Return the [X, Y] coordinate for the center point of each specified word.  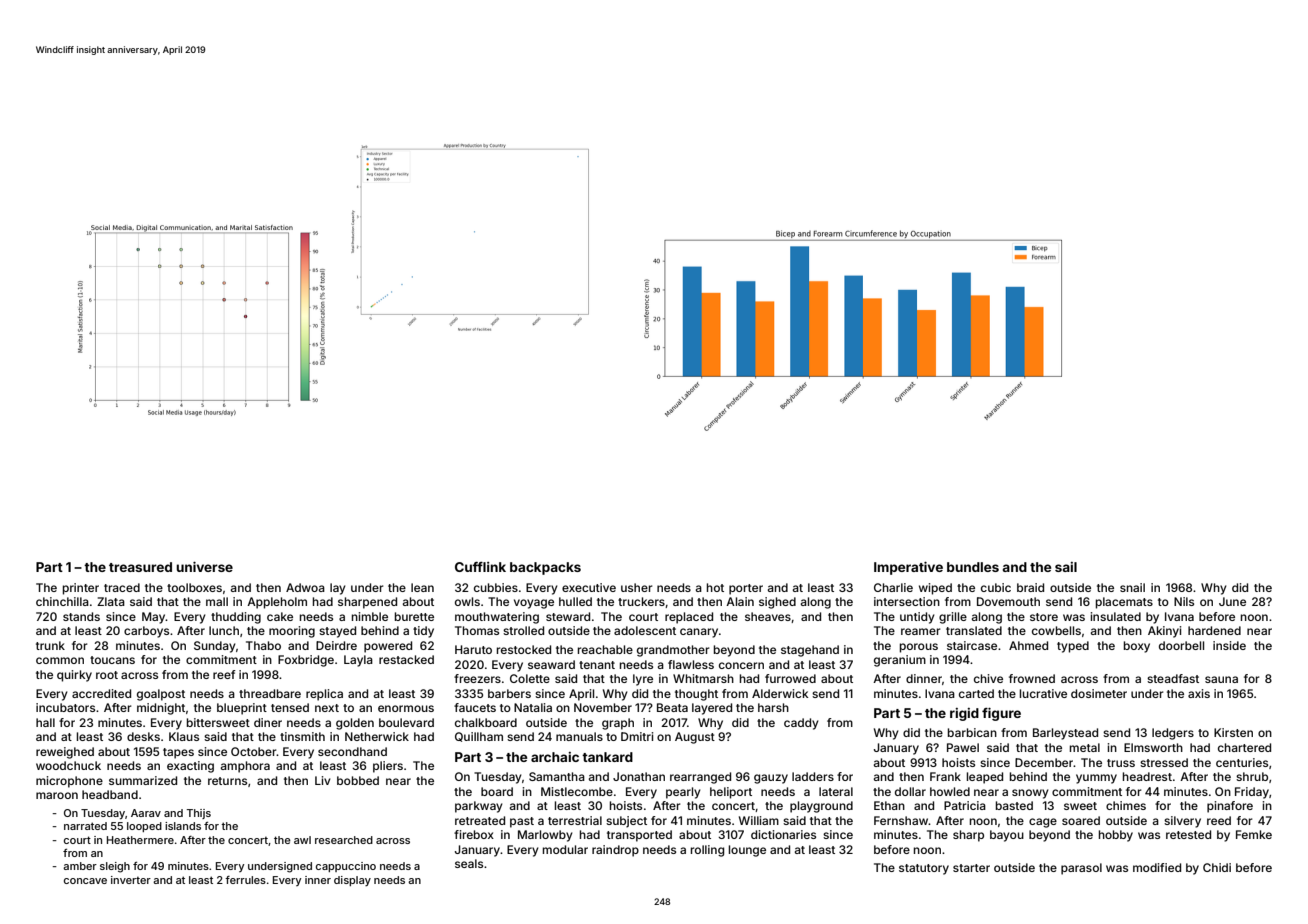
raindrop [615, 851]
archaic [555, 757]
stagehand [810, 651]
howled [950, 791]
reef [224, 674]
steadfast [1173, 678]
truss [1121, 763]
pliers [388, 767]
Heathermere [140, 840]
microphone [69, 782]
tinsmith [302, 736]
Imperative [908, 568]
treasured [140, 567]
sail [1066, 567]
